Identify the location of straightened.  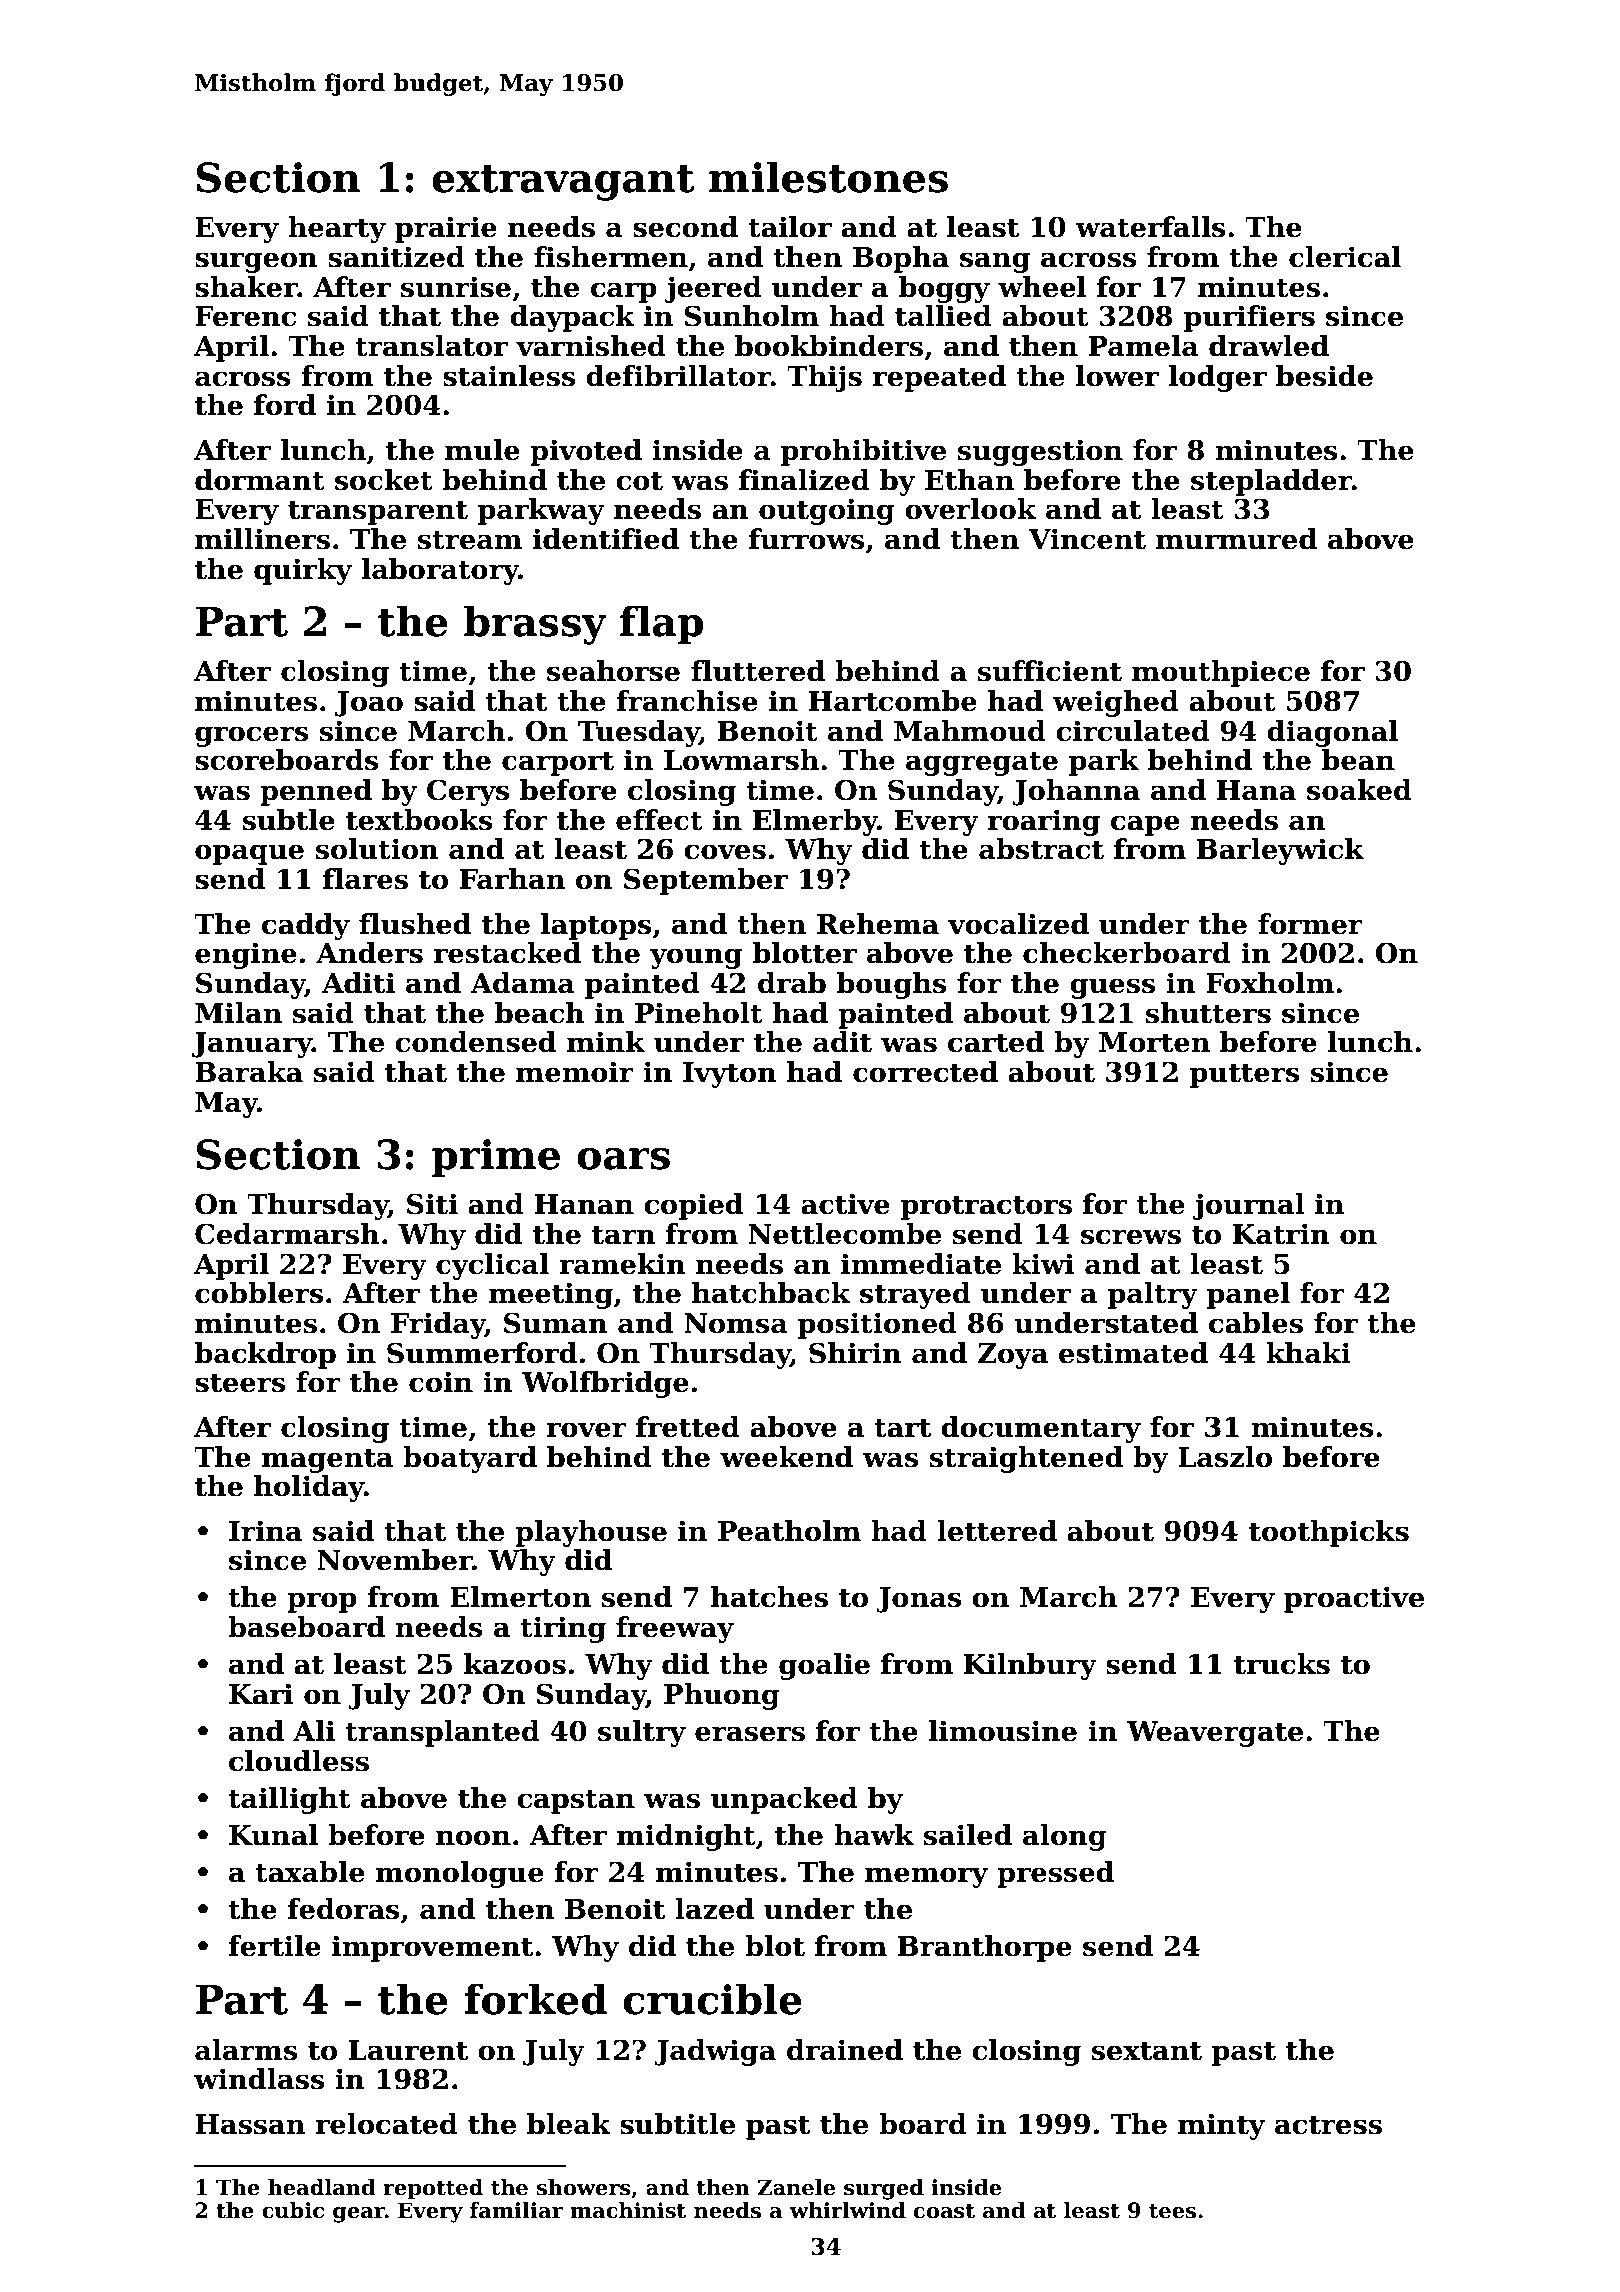
(1026, 1459).
